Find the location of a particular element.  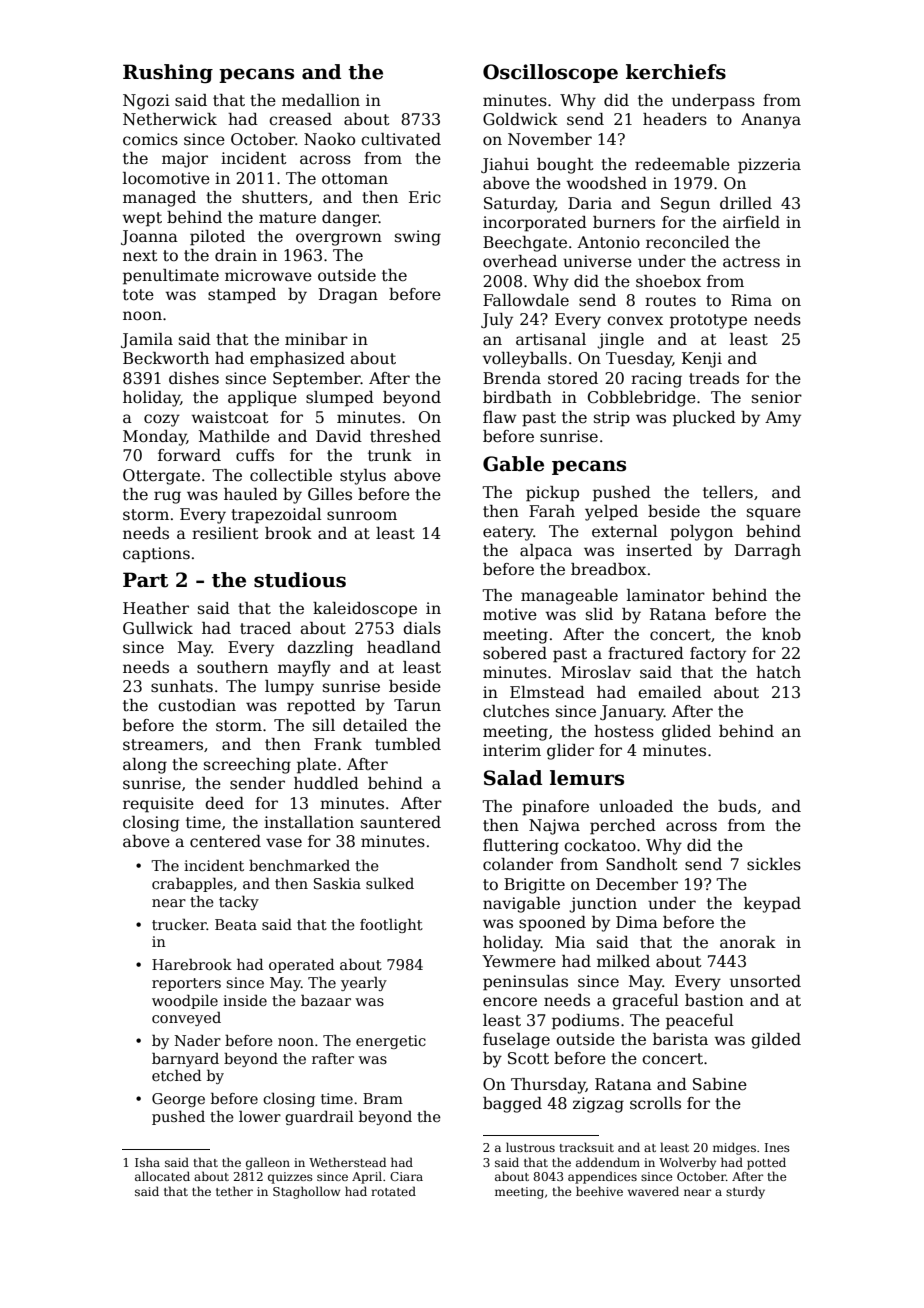

trucker is located at coordinates (179, 924).
